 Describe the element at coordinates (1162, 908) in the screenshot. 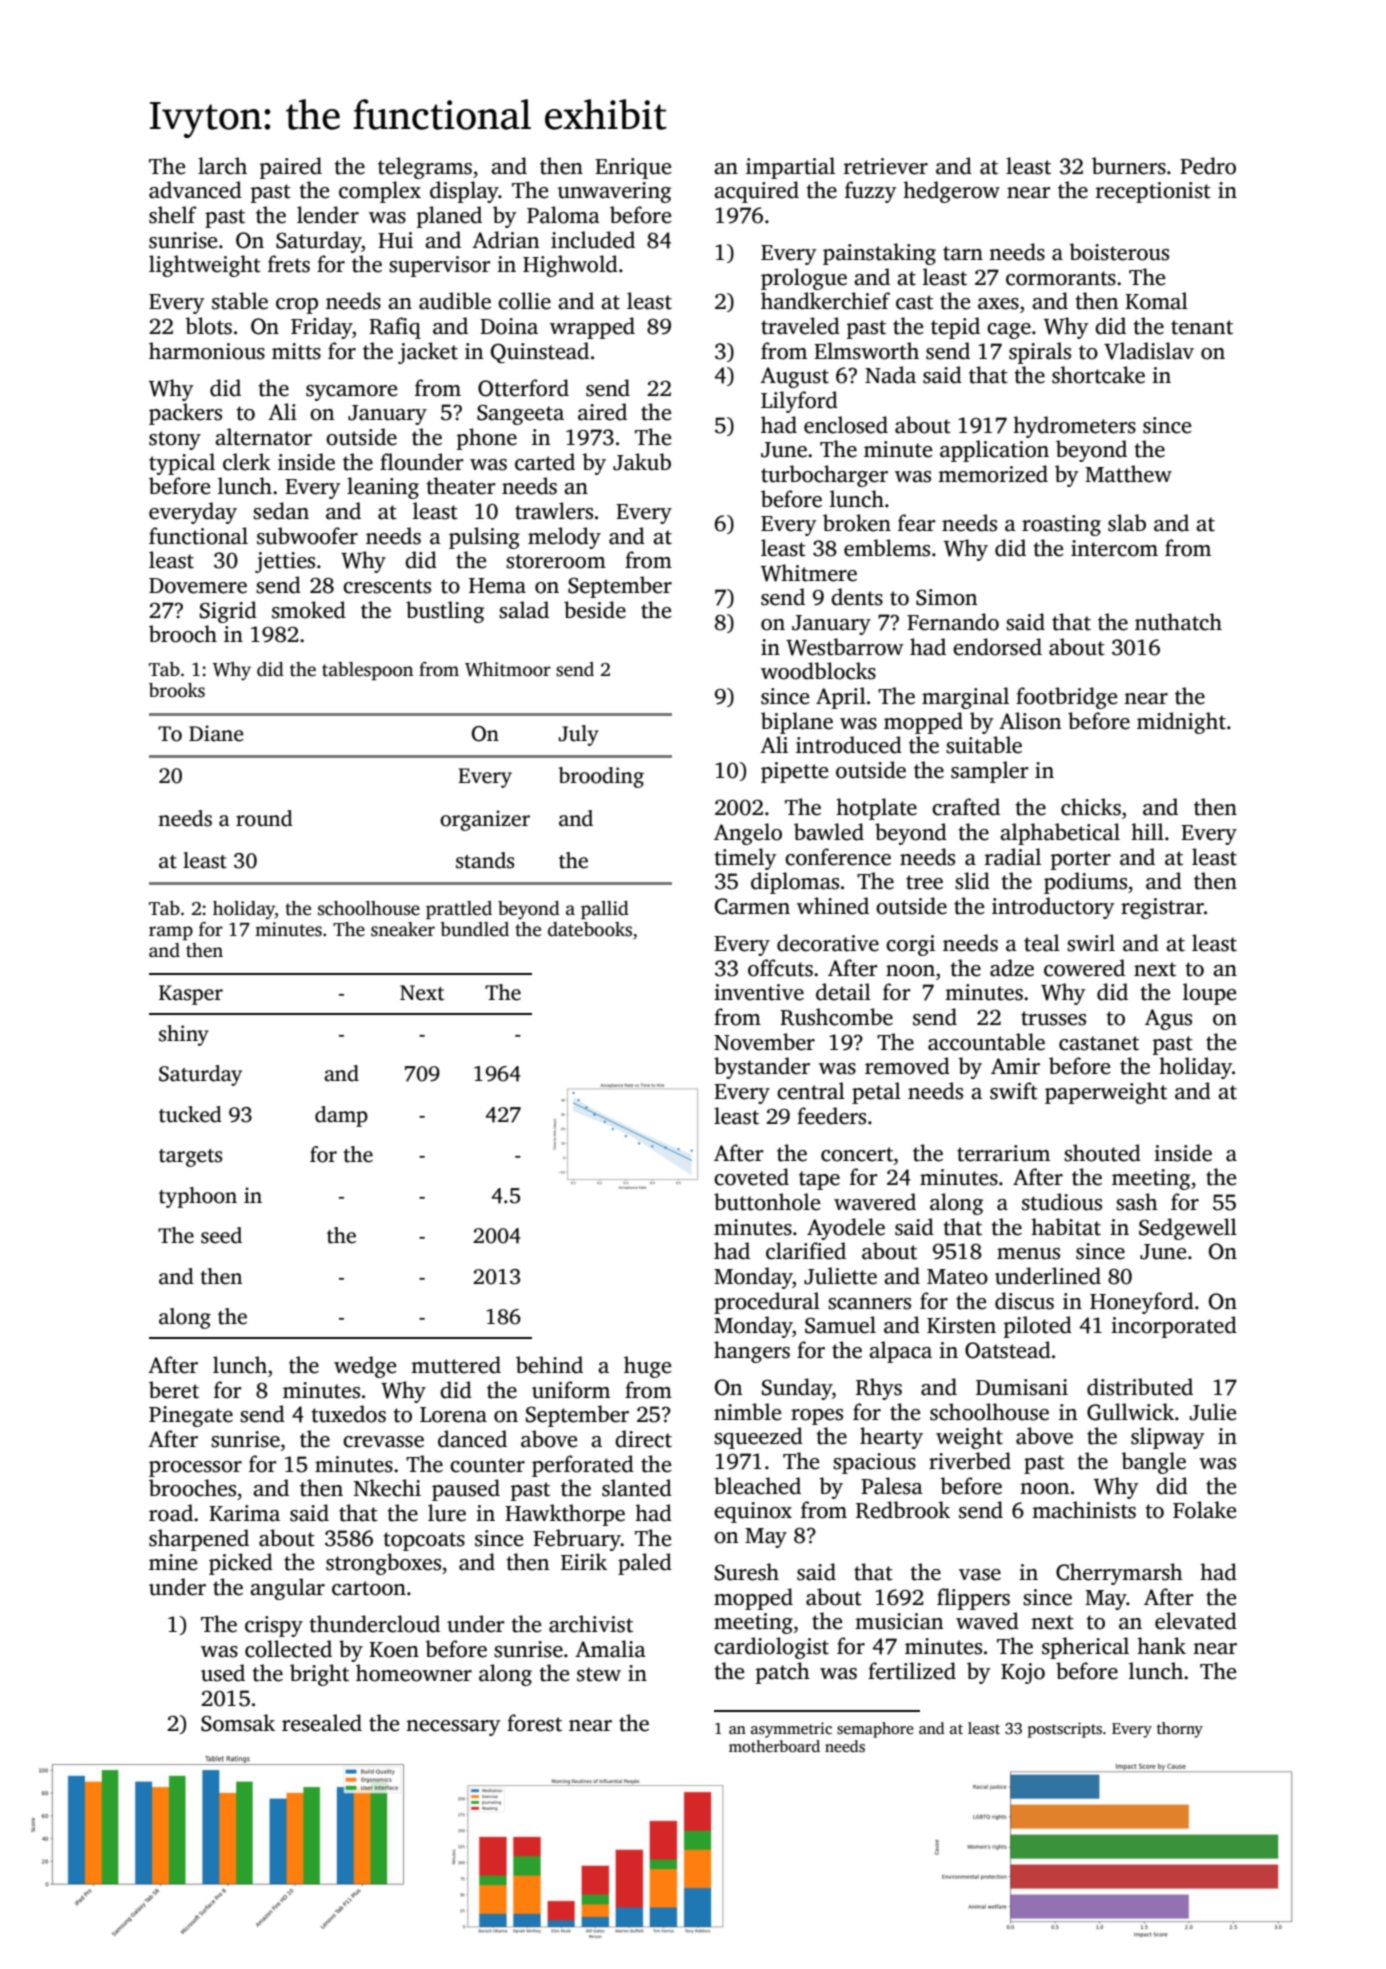

I see `registrar` at that location.
